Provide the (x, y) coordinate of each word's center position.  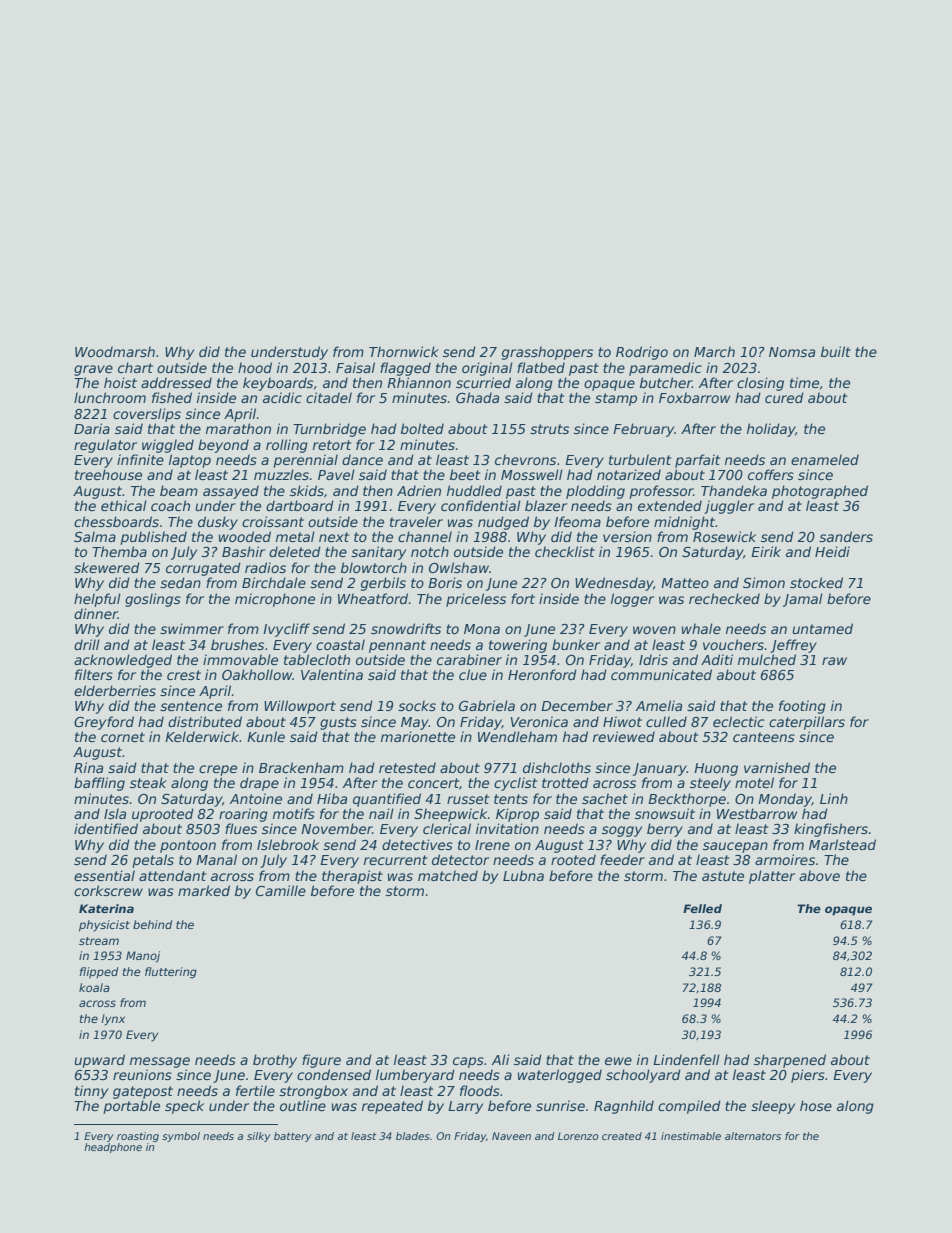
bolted (422, 428)
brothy (275, 1061)
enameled (825, 459)
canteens (764, 737)
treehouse (108, 474)
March (714, 351)
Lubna (523, 875)
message (160, 1062)
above (819, 875)
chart (135, 367)
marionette (418, 736)
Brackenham (301, 767)
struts (549, 429)
